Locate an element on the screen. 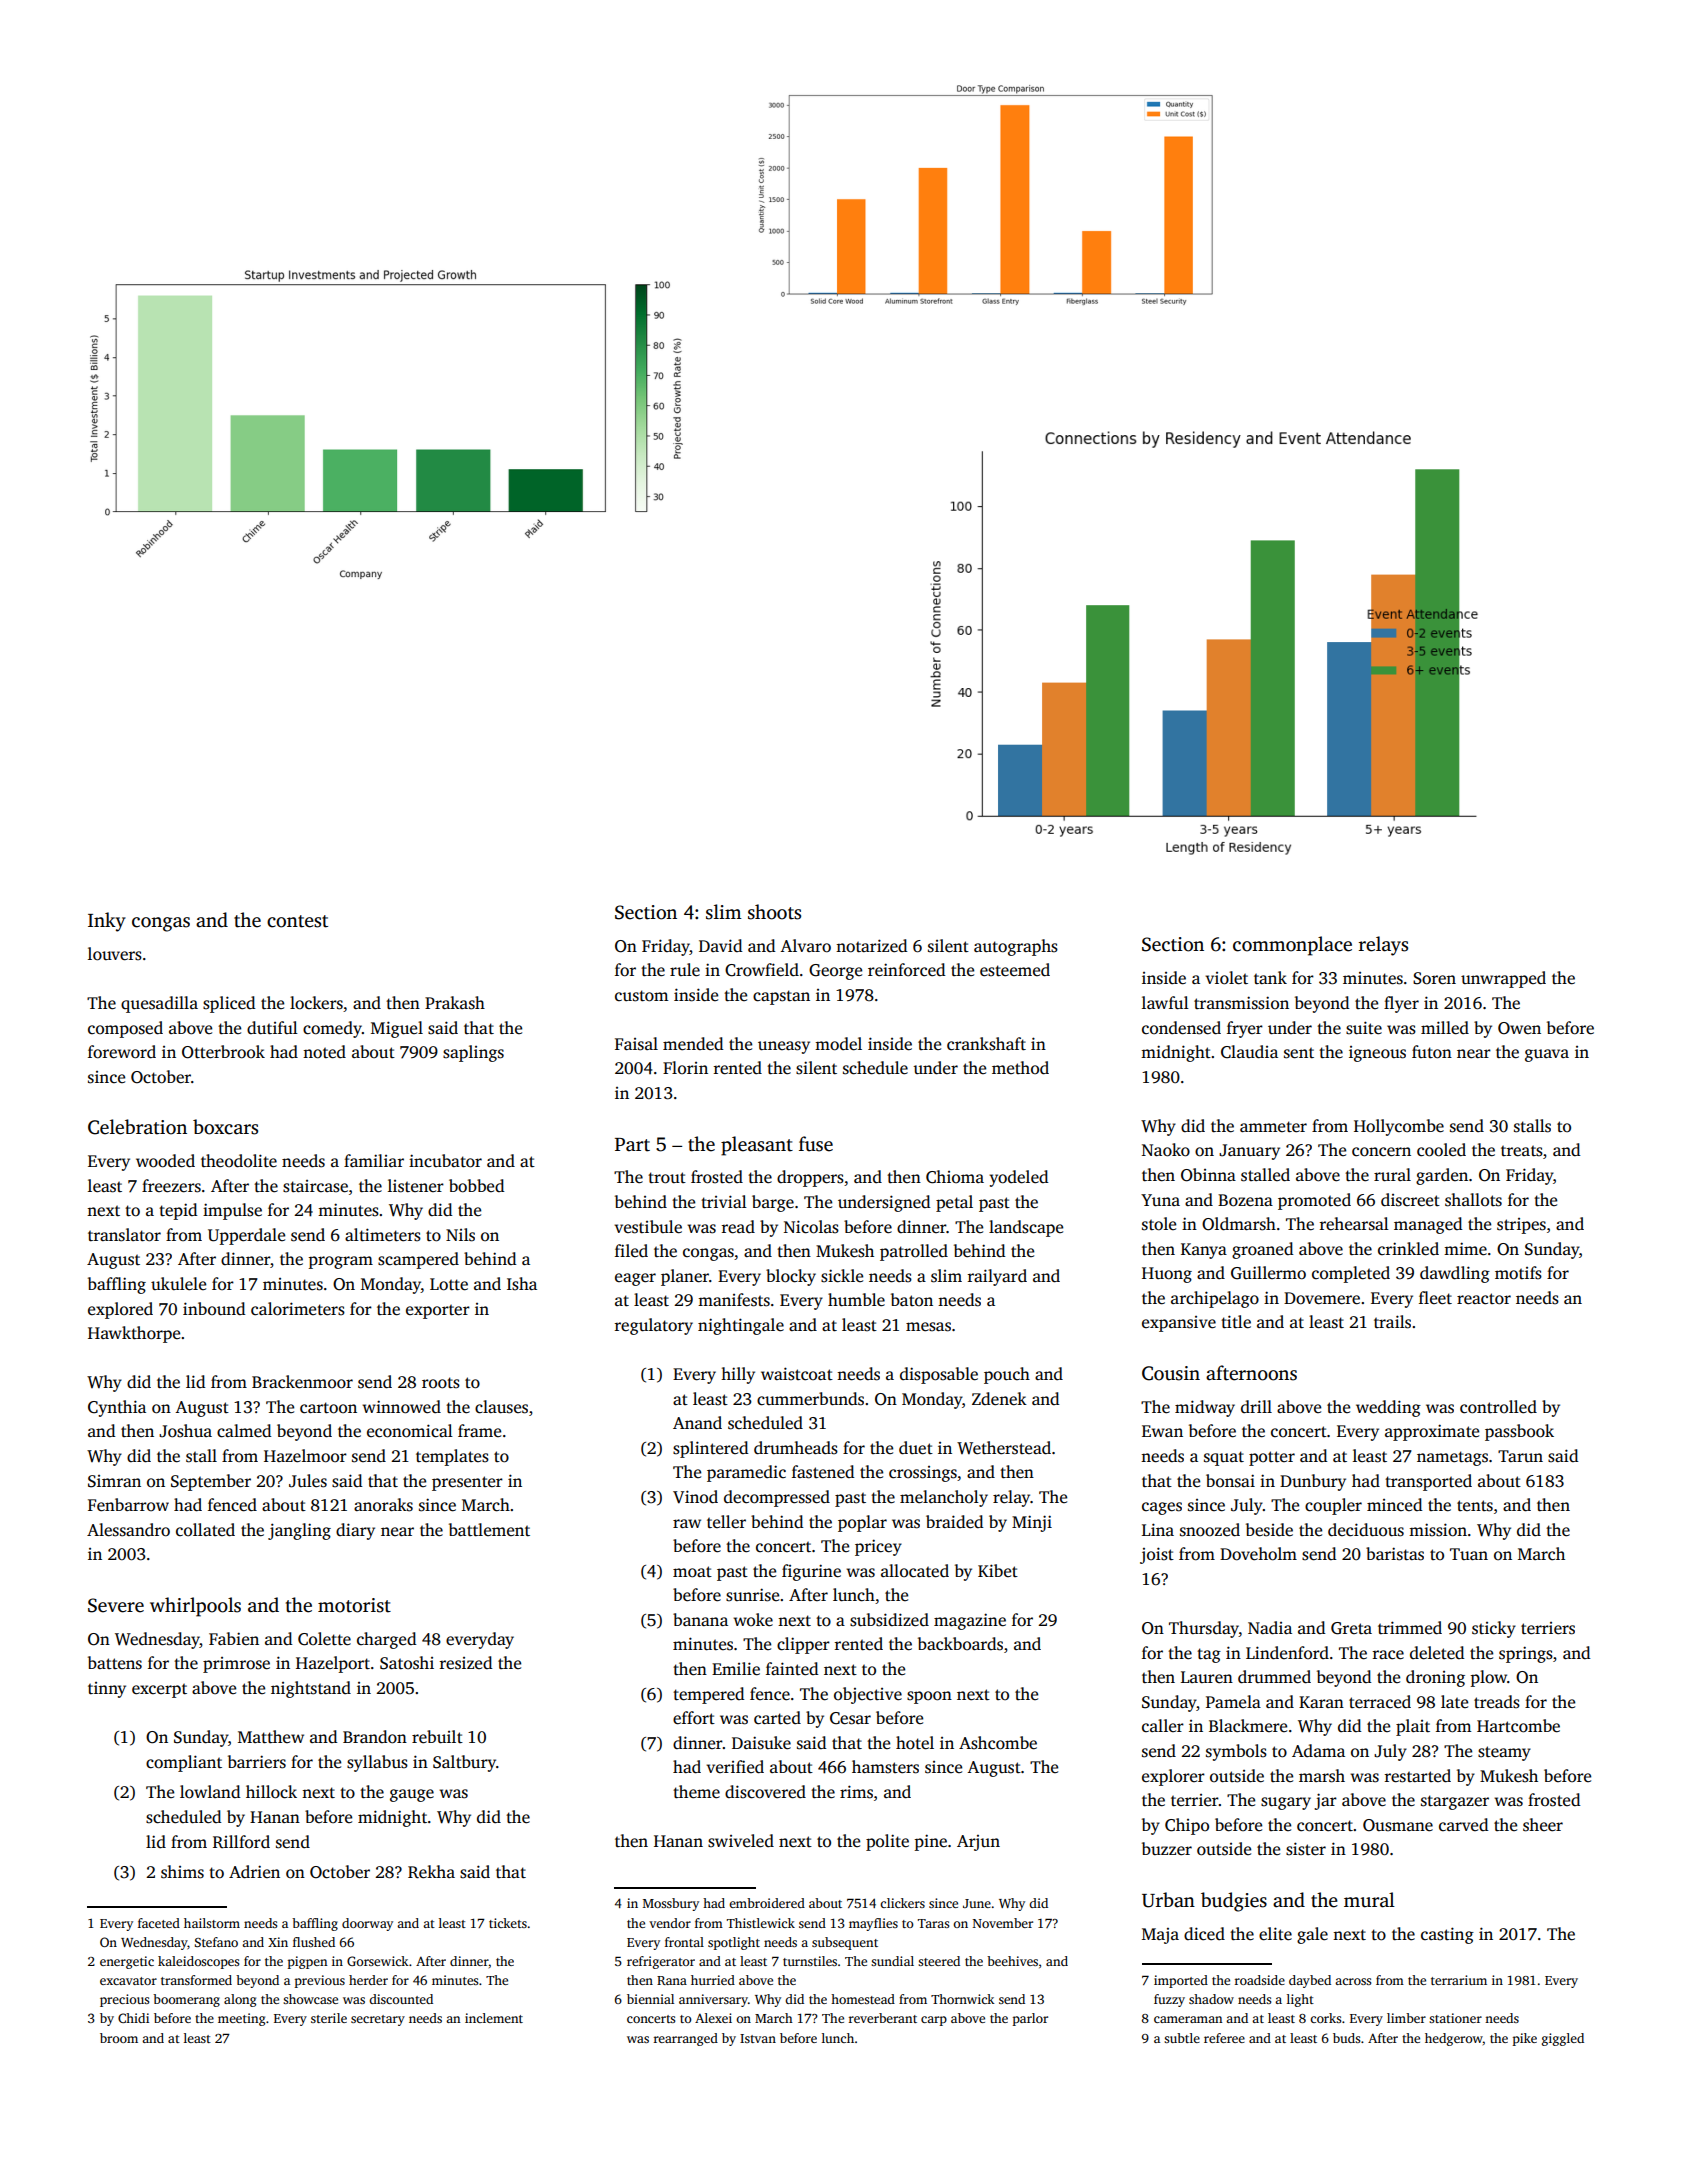 The image size is (1683, 2178). Lauren is located at coordinates (1207, 1677).
